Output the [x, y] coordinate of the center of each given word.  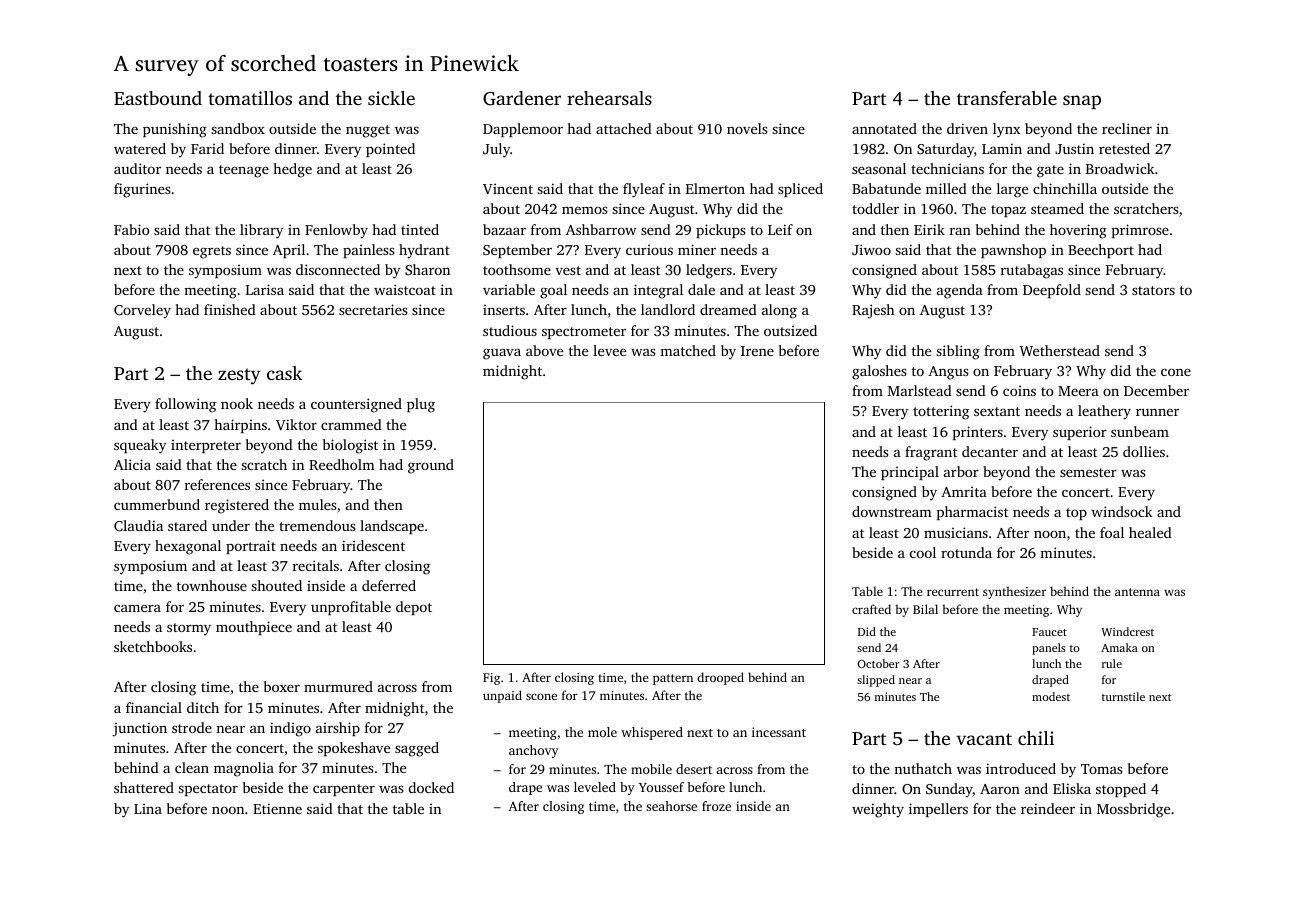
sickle [391, 98]
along [779, 311]
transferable [1007, 98]
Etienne [277, 808]
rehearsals [609, 98]
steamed [1057, 208]
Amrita [964, 491]
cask [284, 373]
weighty [878, 810]
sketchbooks [153, 646]
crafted [871, 609]
